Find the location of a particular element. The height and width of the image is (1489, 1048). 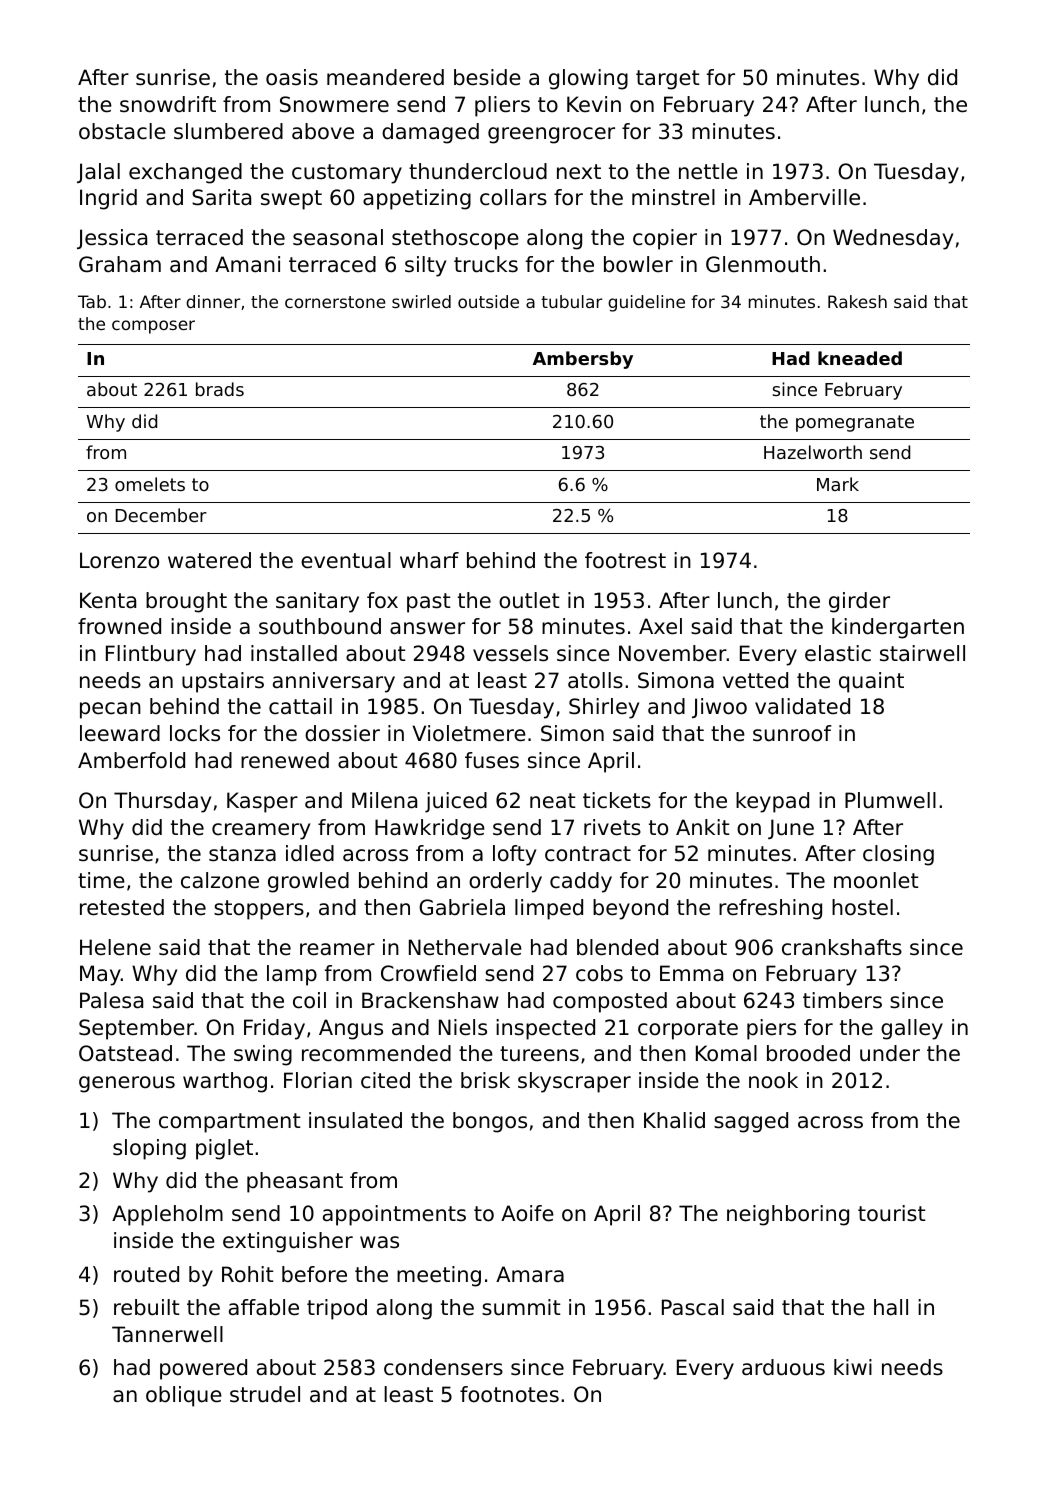

Tab is located at coordinates (92, 301).
